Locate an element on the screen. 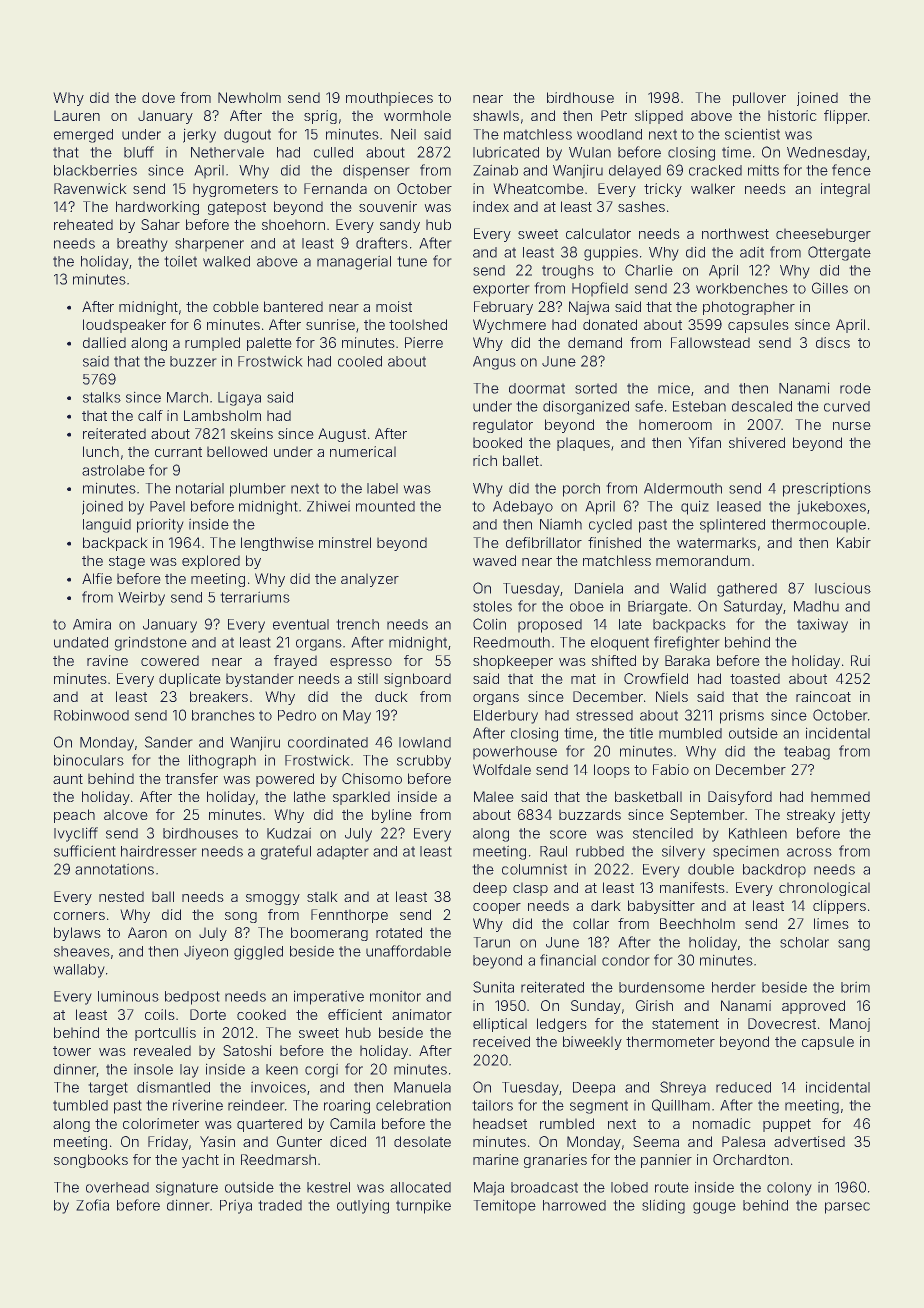 The width and height of the screenshot is (924, 1308). mouthpieces is located at coordinates (389, 99).
